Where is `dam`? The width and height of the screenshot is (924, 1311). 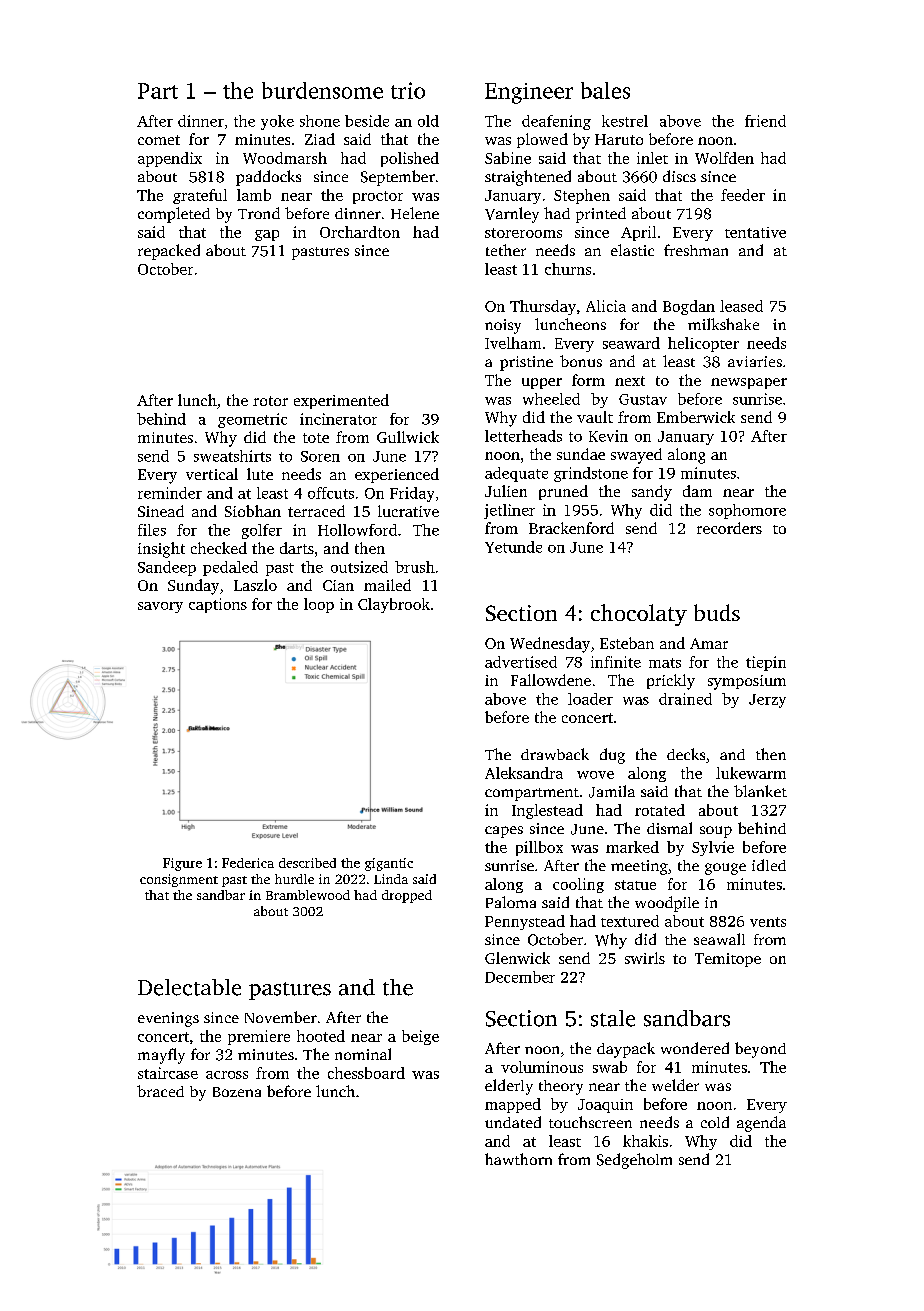 dam is located at coordinates (697, 491).
